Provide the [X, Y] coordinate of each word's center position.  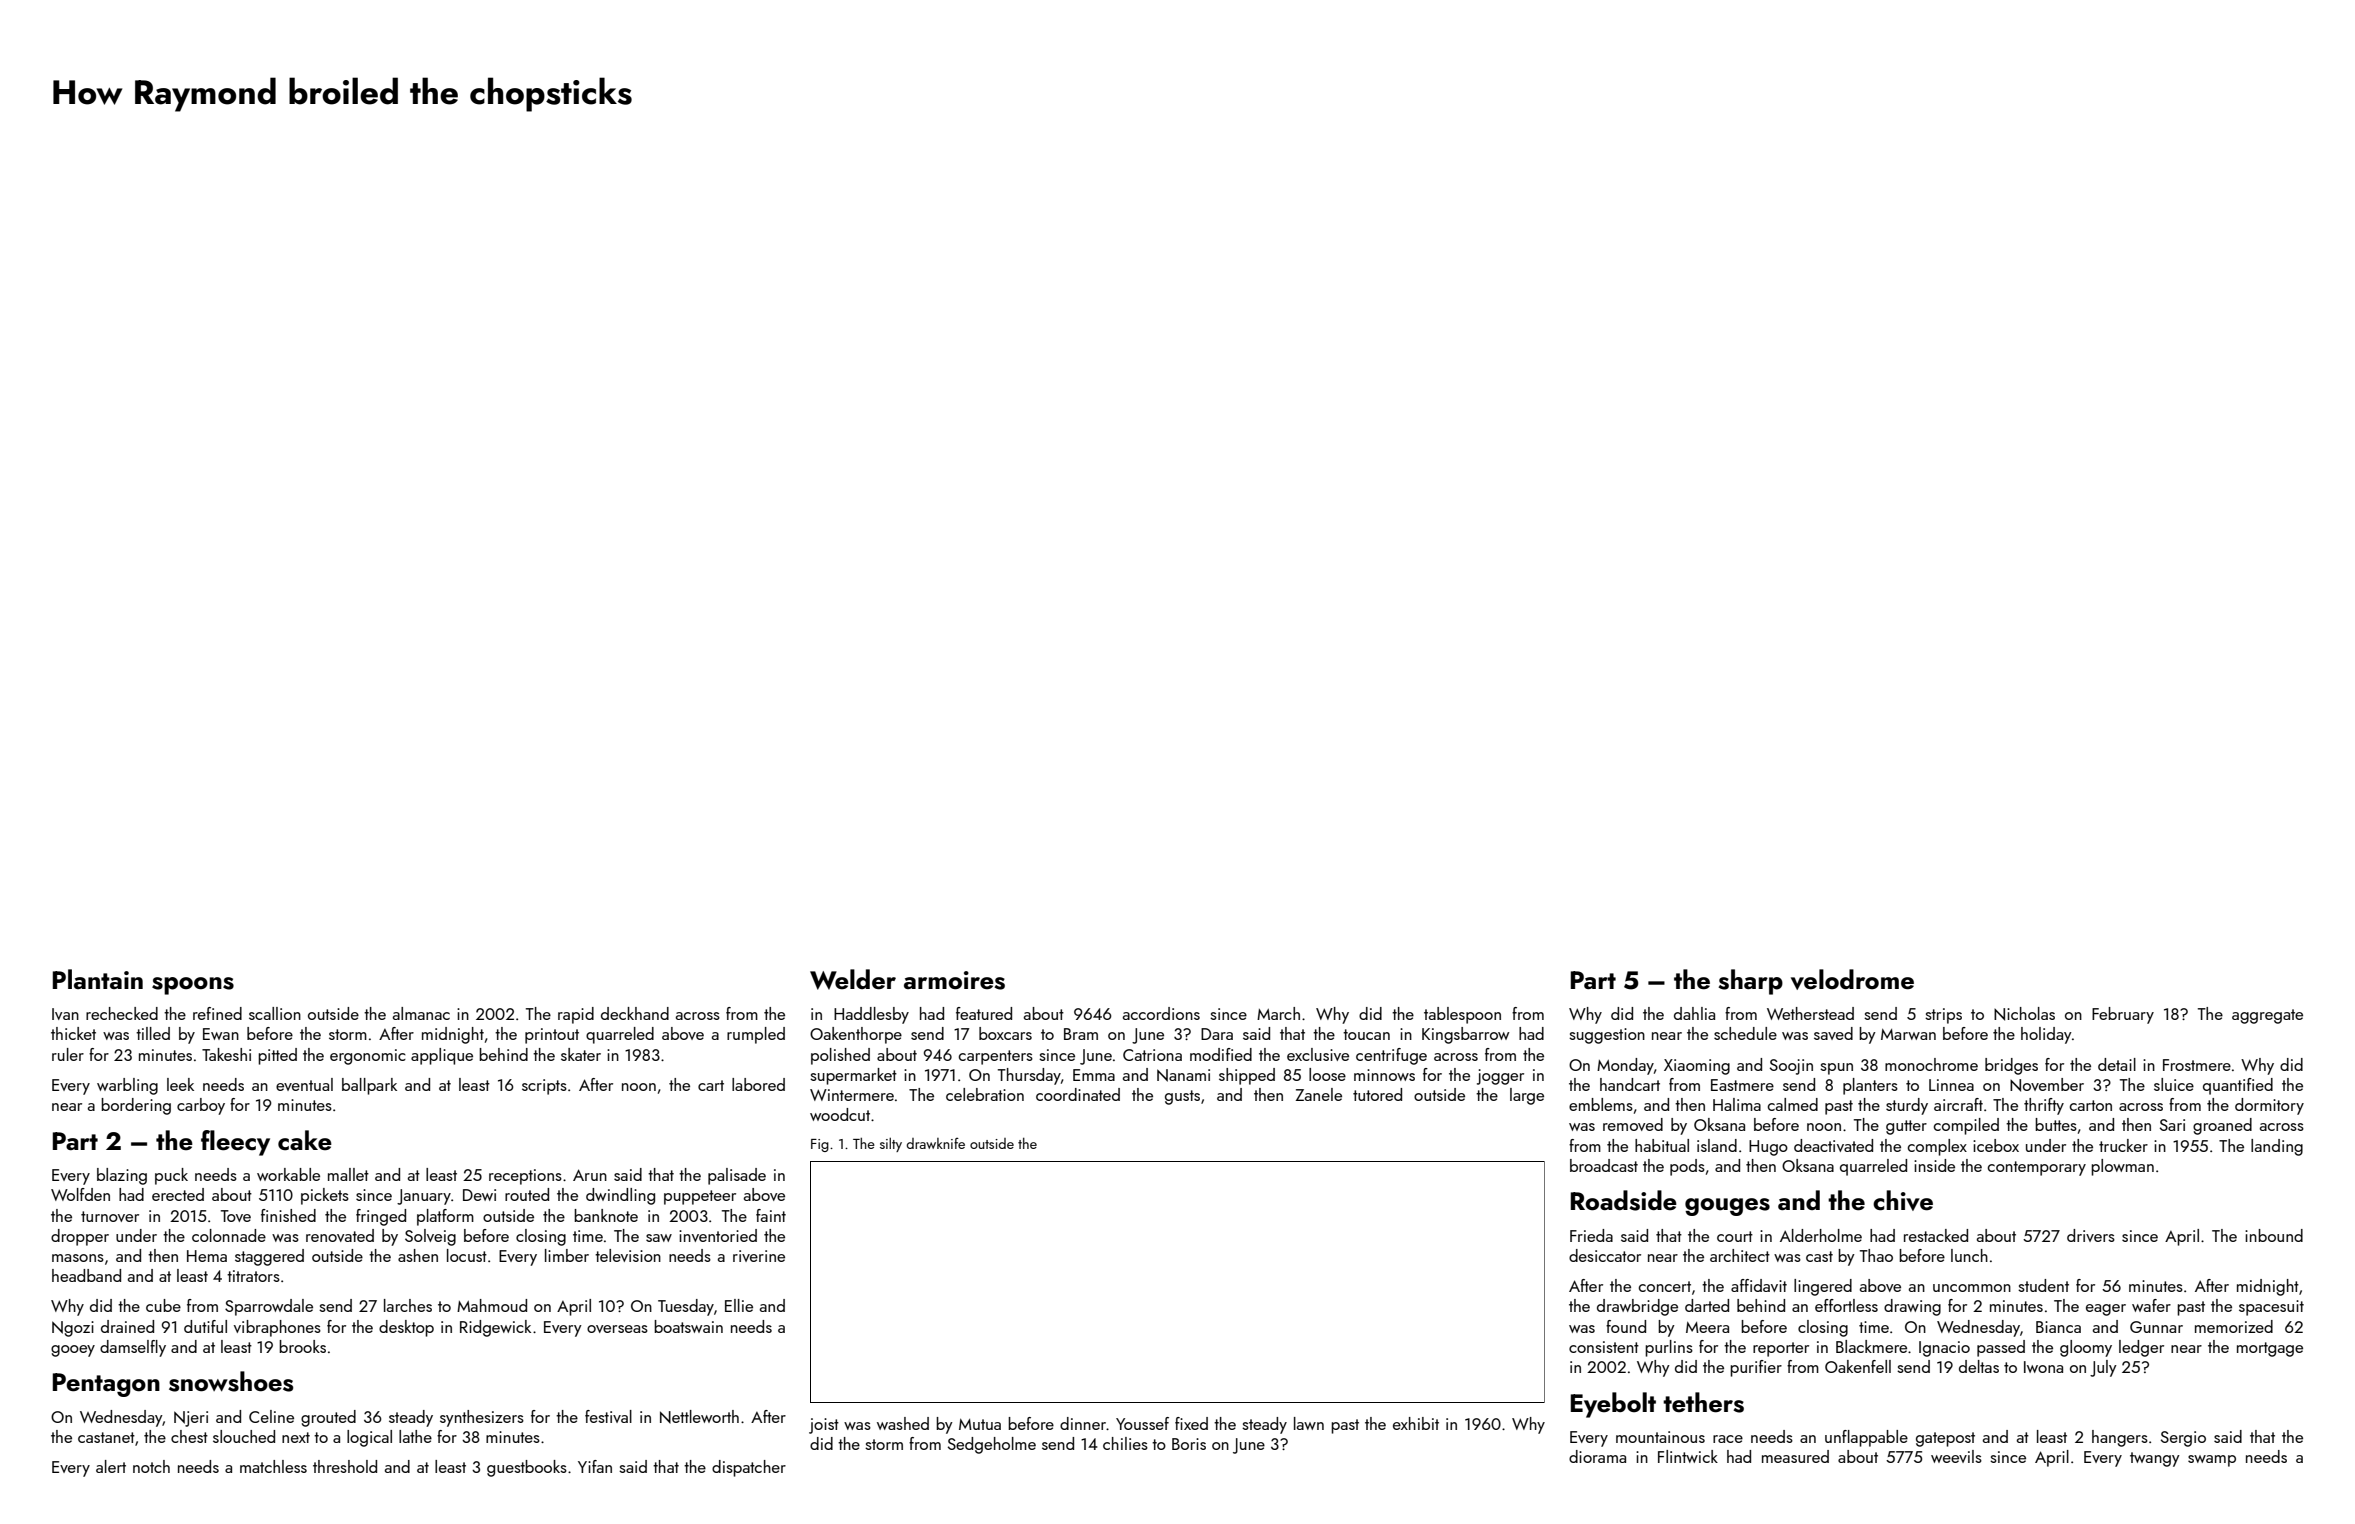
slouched [244, 1436]
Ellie [739, 1305]
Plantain [98, 979]
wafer [2151, 1305]
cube [163, 1305]
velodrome [1852, 979]
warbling [127, 1086]
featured [984, 1013]
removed [1633, 1124]
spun [1836, 1069]
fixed [1191, 1423]
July [2103, 1368]
